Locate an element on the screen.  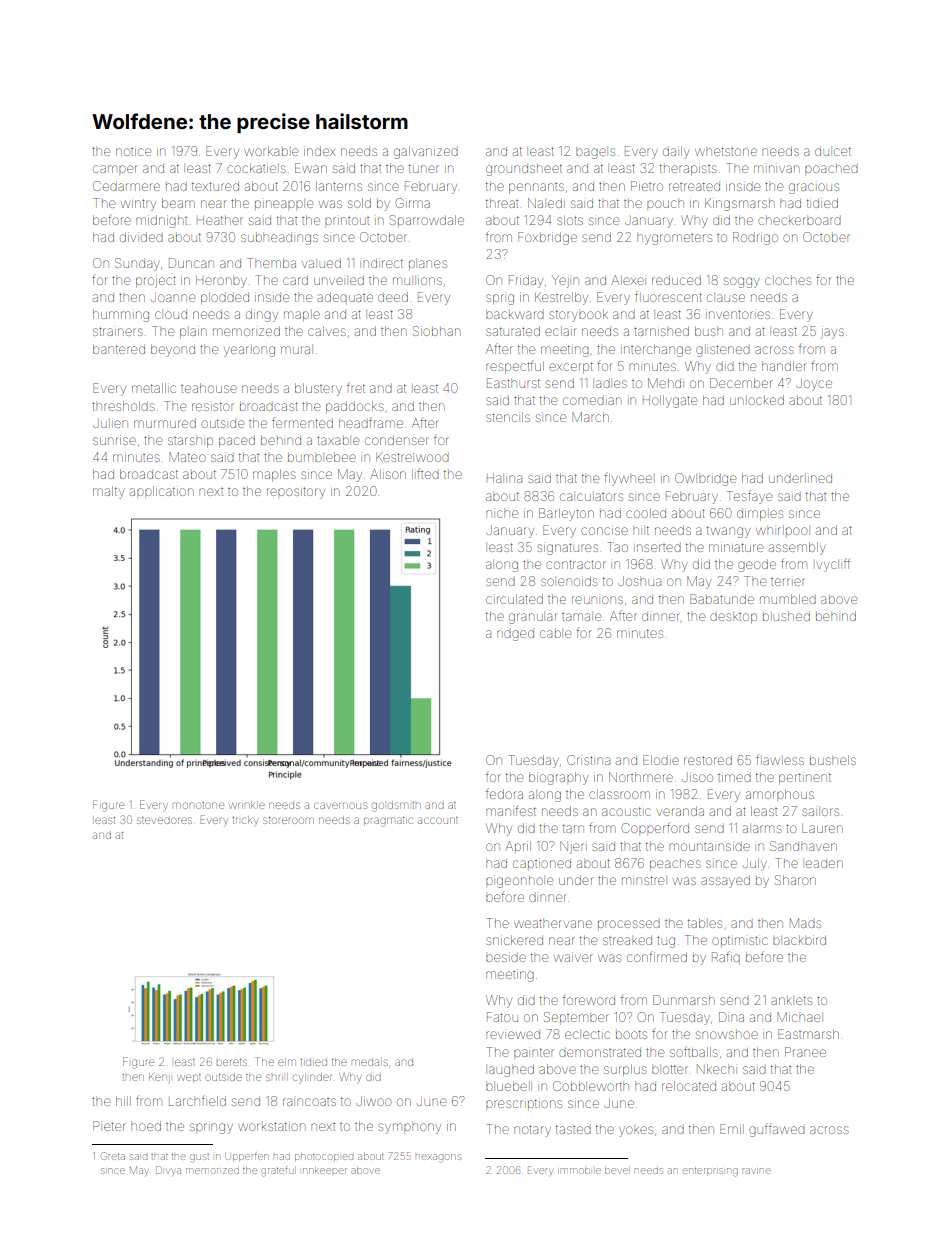
index is located at coordinates (320, 151).
